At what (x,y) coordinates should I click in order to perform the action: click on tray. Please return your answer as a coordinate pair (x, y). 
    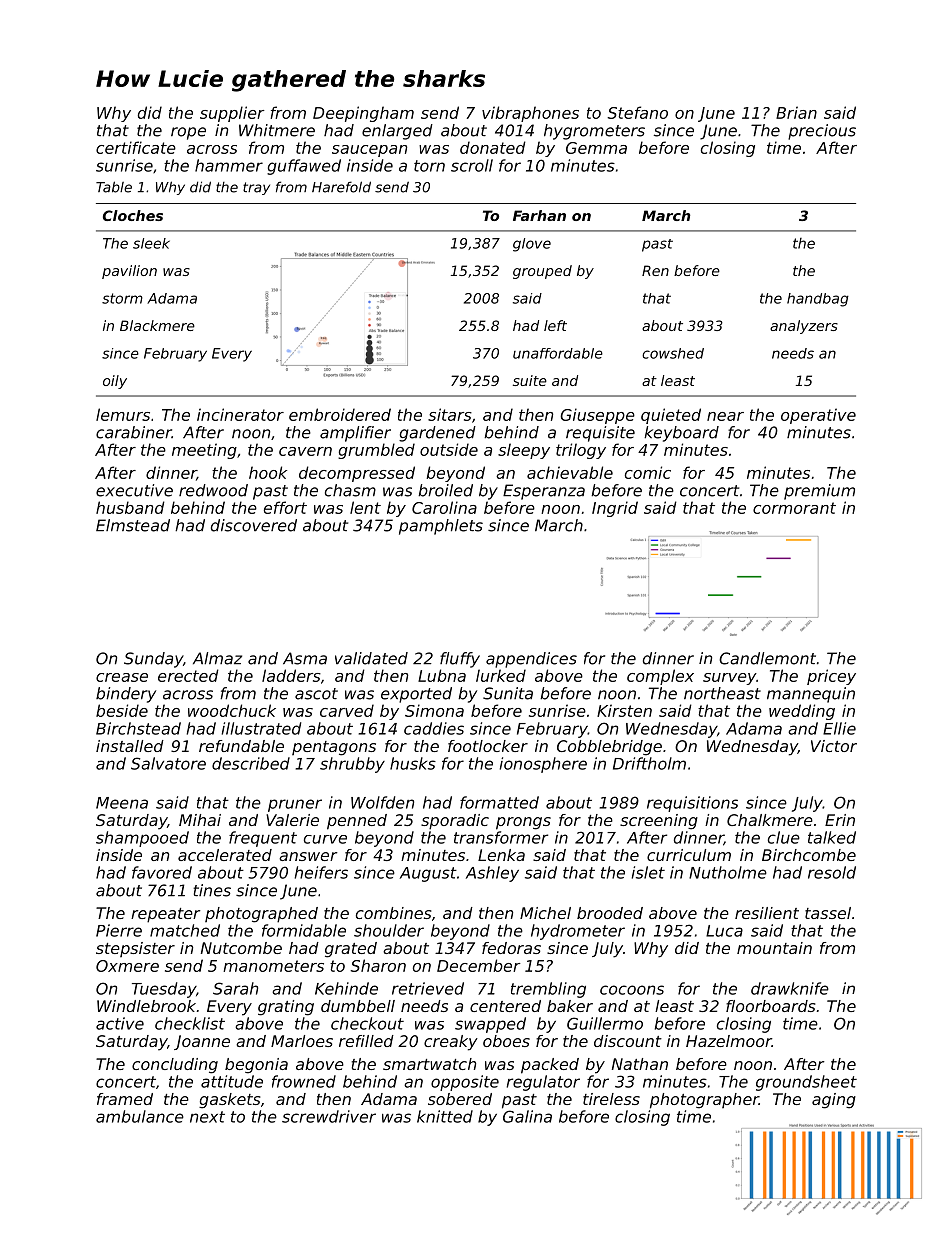
    Looking at the image, I should click on (256, 188).
